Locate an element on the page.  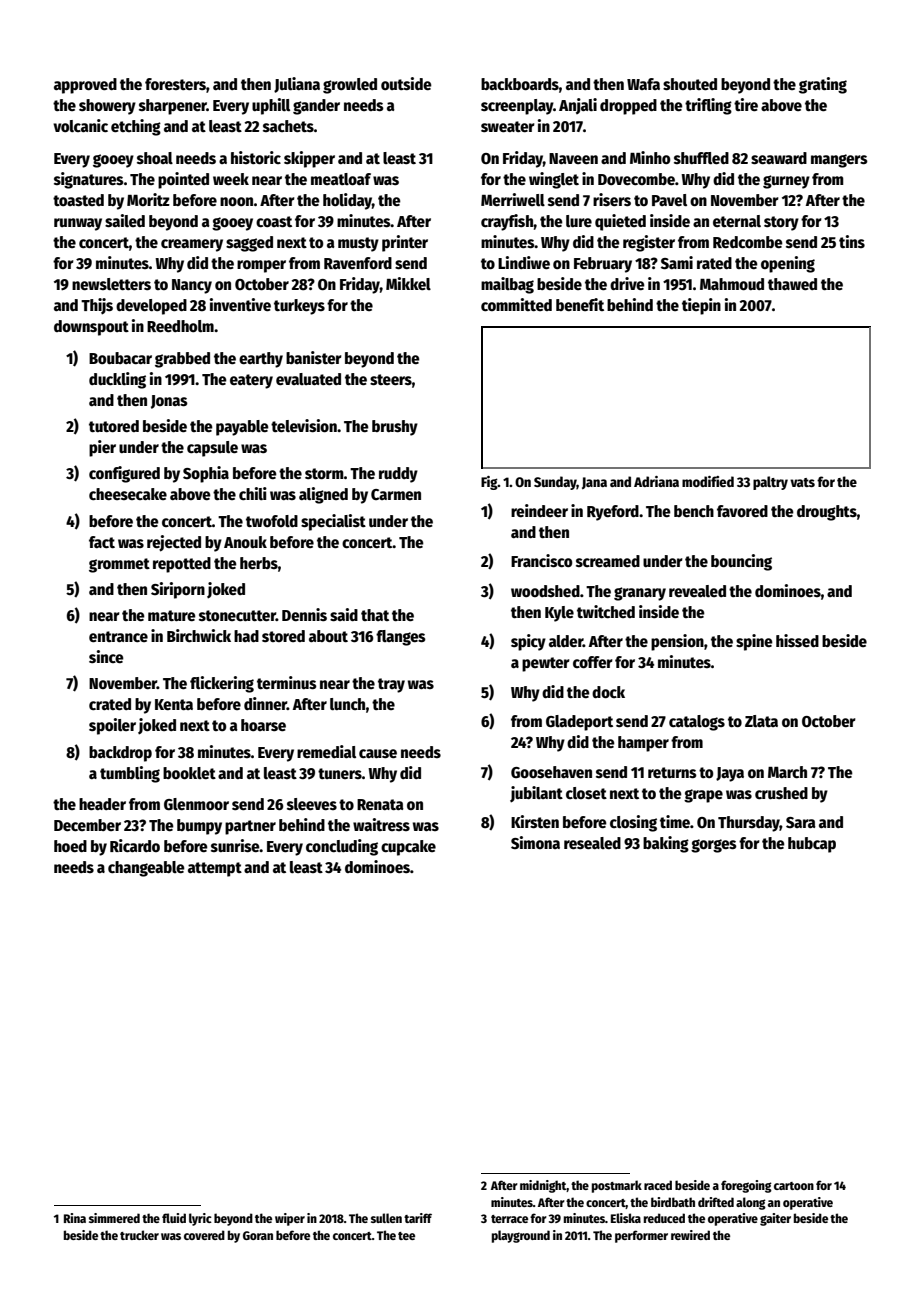
cause is located at coordinates (378, 754).
